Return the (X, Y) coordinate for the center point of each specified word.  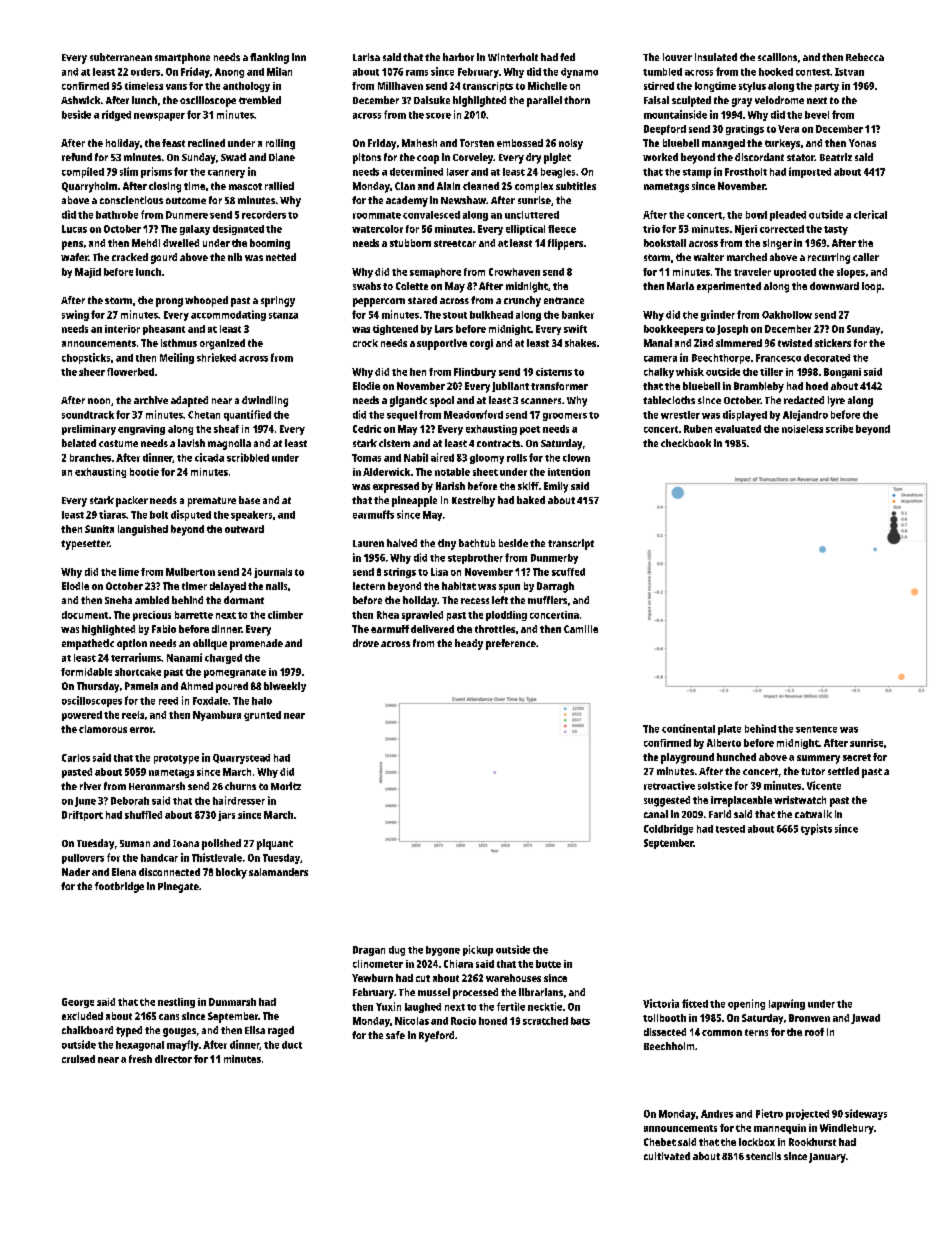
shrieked (216, 357)
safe (395, 1035)
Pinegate (178, 887)
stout (455, 315)
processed (475, 993)
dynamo (579, 73)
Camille (581, 629)
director (173, 1059)
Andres (717, 1114)
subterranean (121, 57)
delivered (432, 629)
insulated (716, 57)
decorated (827, 358)
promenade (256, 644)
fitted (695, 1003)
